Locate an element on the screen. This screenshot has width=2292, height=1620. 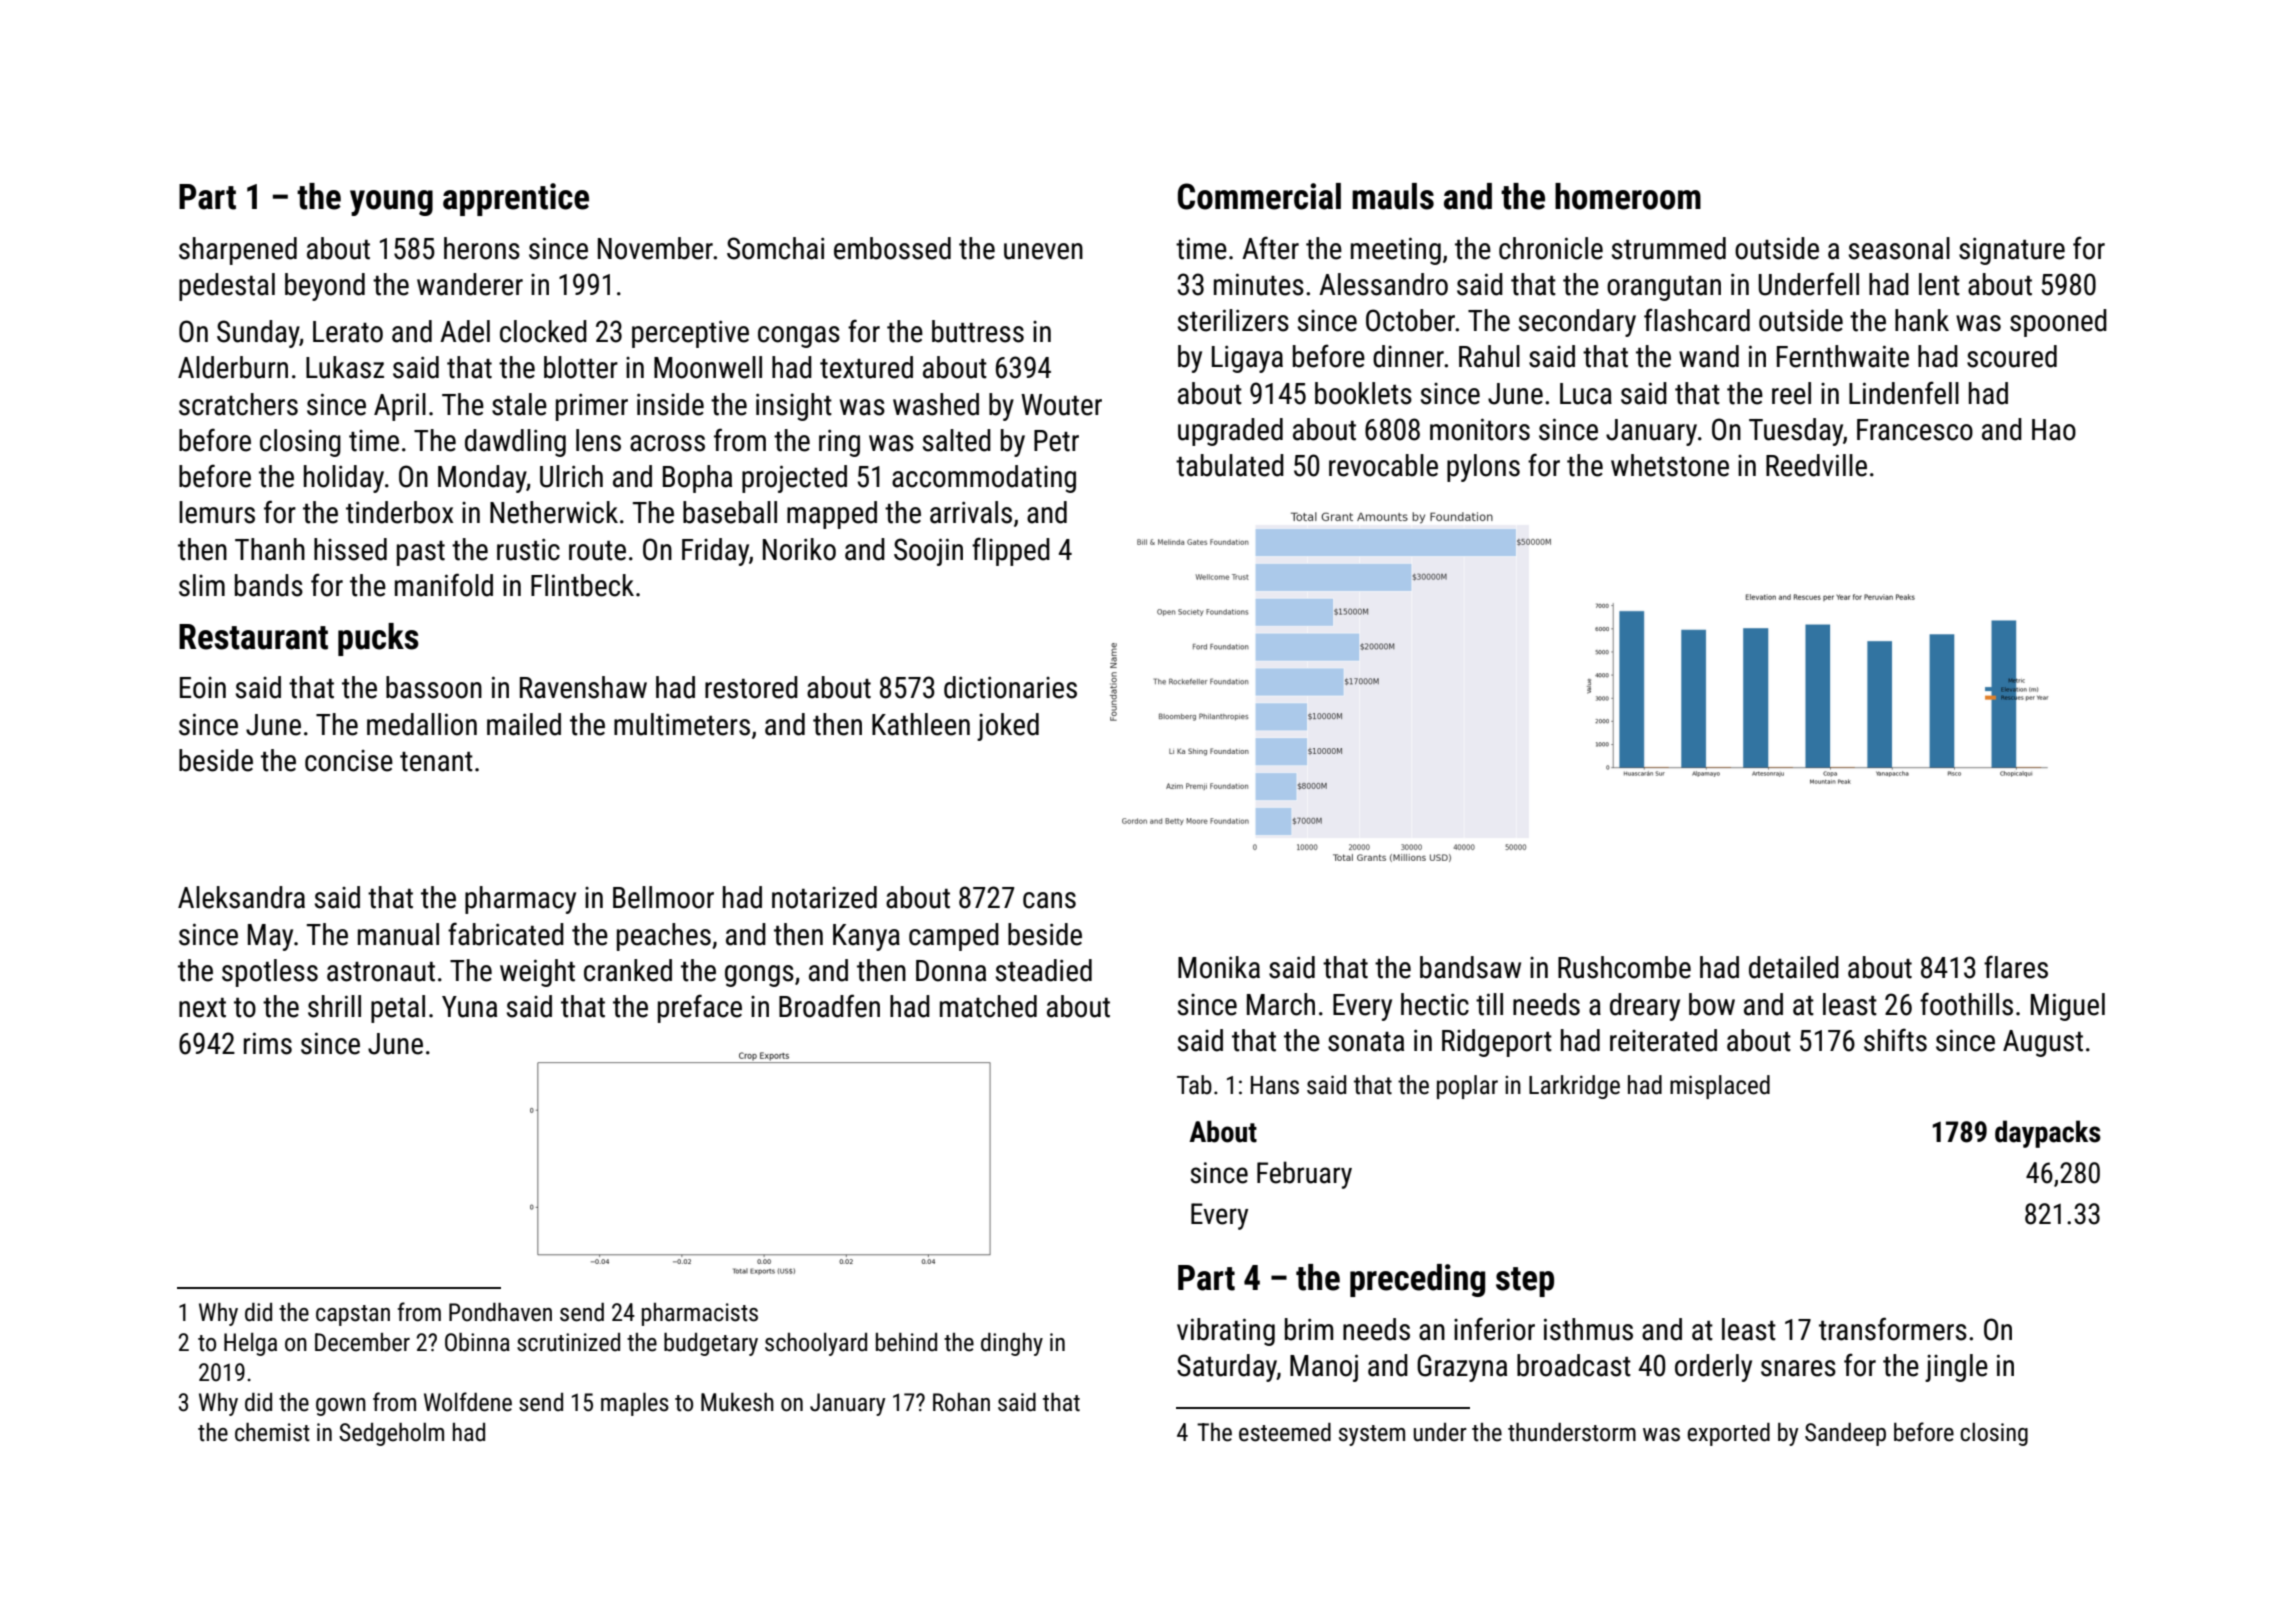
clocked is located at coordinates (543, 331).
